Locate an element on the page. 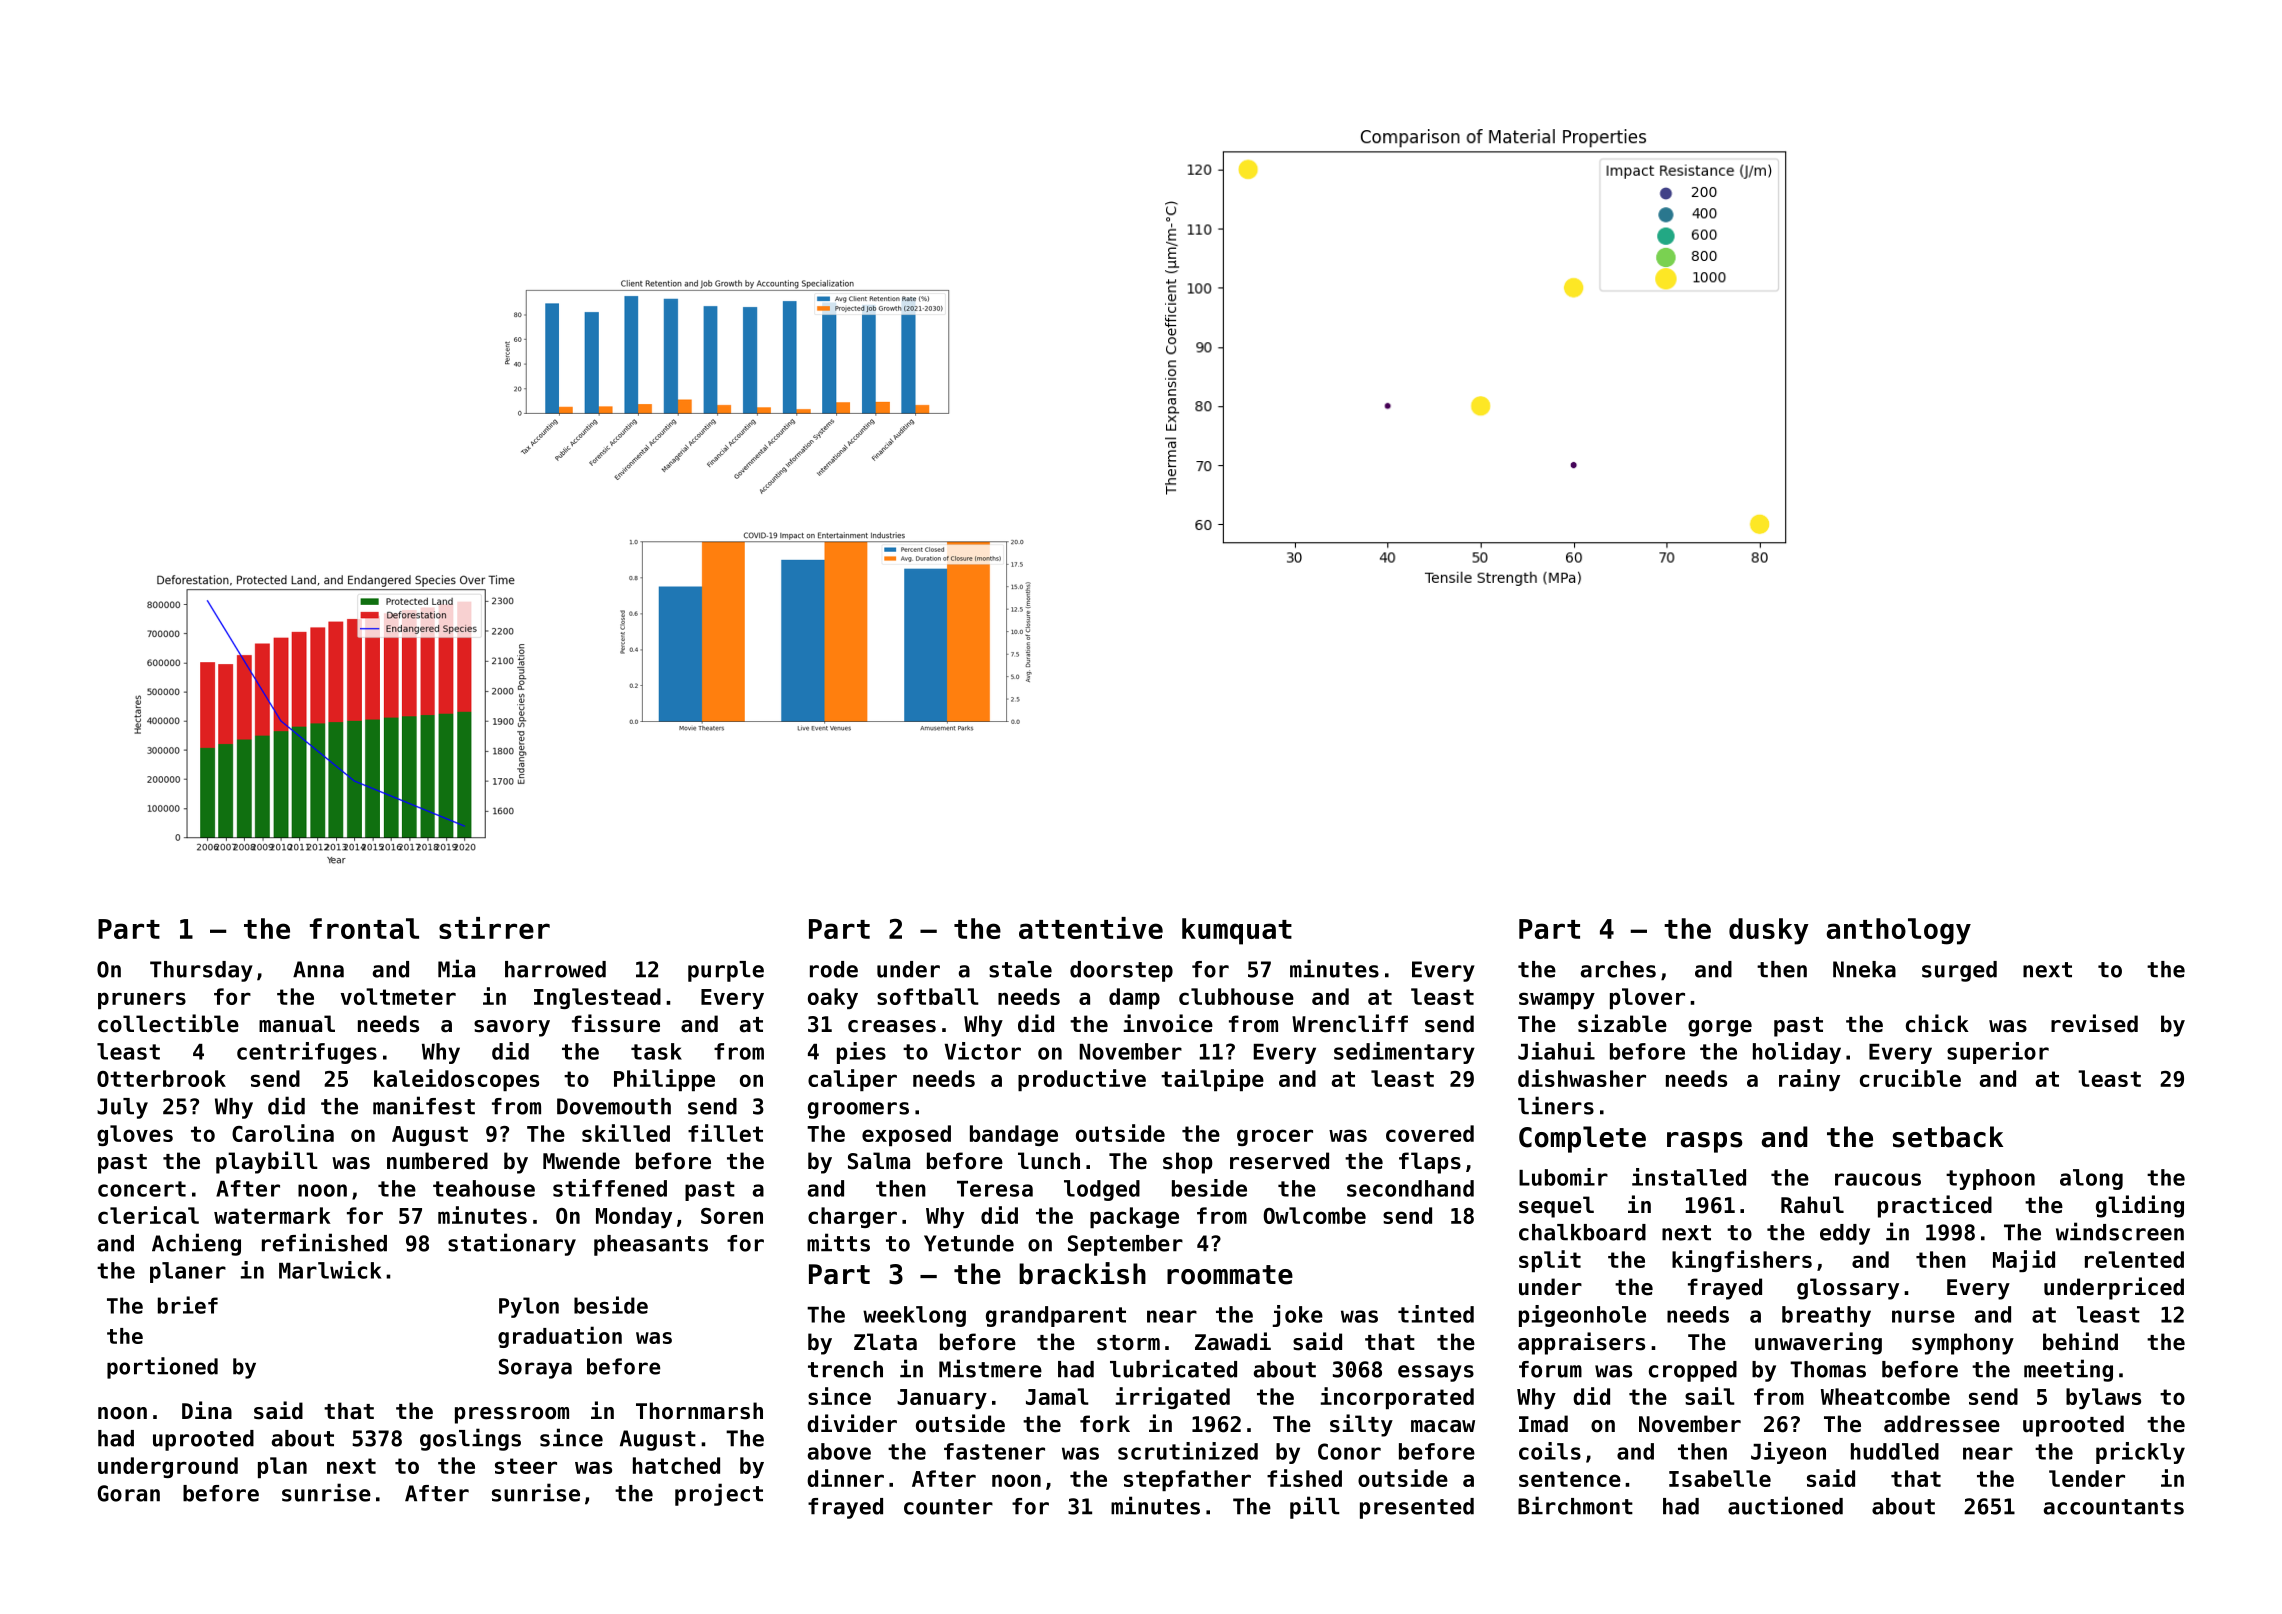 This image has width=2282, height=1614. lunch is located at coordinates (1049, 1161).
